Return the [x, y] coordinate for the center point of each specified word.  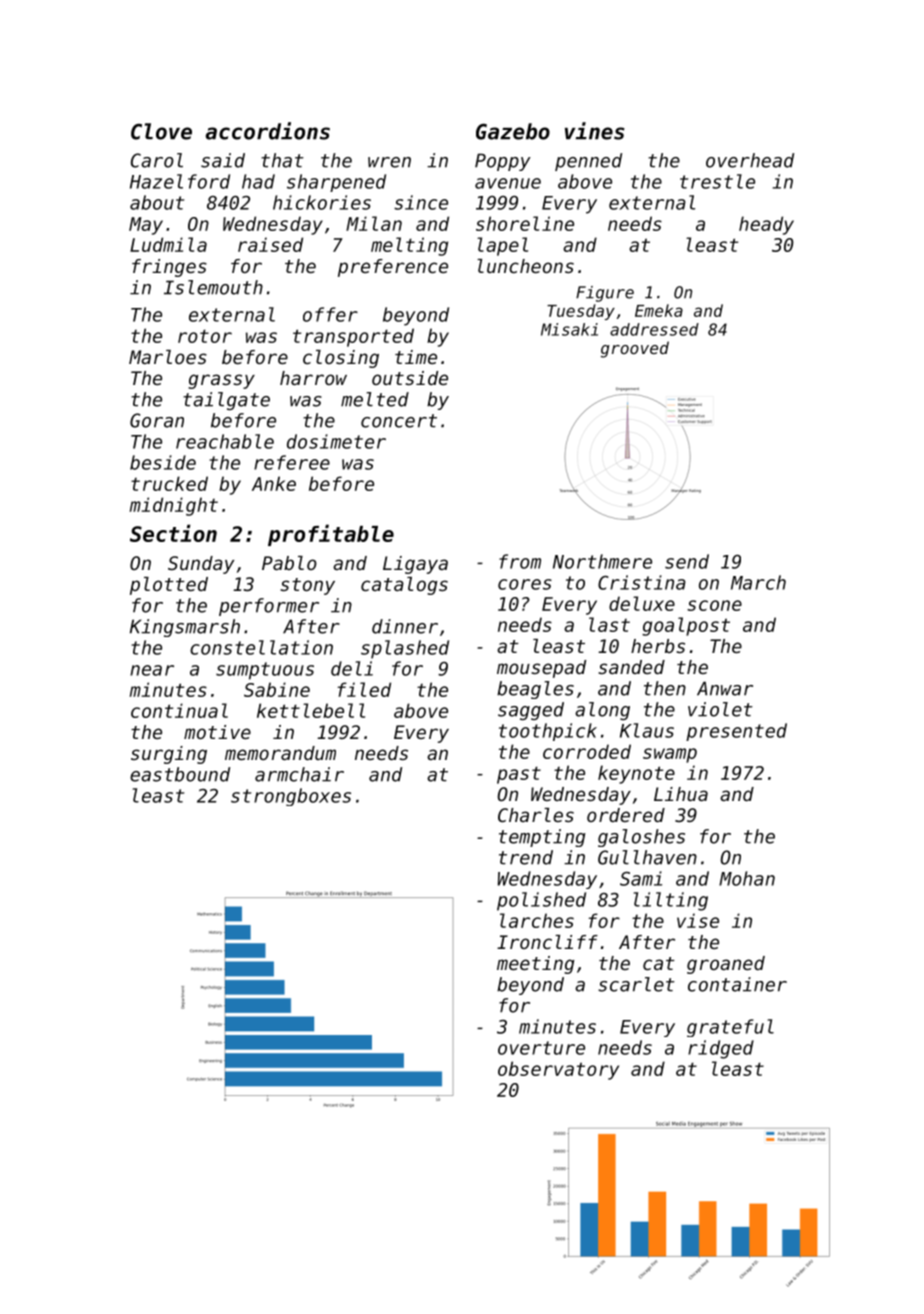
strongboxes [291, 797]
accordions [268, 131]
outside [410, 378]
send [687, 561]
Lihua [681, 794]
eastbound [180, 774]
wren [389, 162]
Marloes [168, 357]
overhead [750, 160]
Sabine [277, 689]
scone [714, 605]
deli [352, 668]
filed [364, 689]
